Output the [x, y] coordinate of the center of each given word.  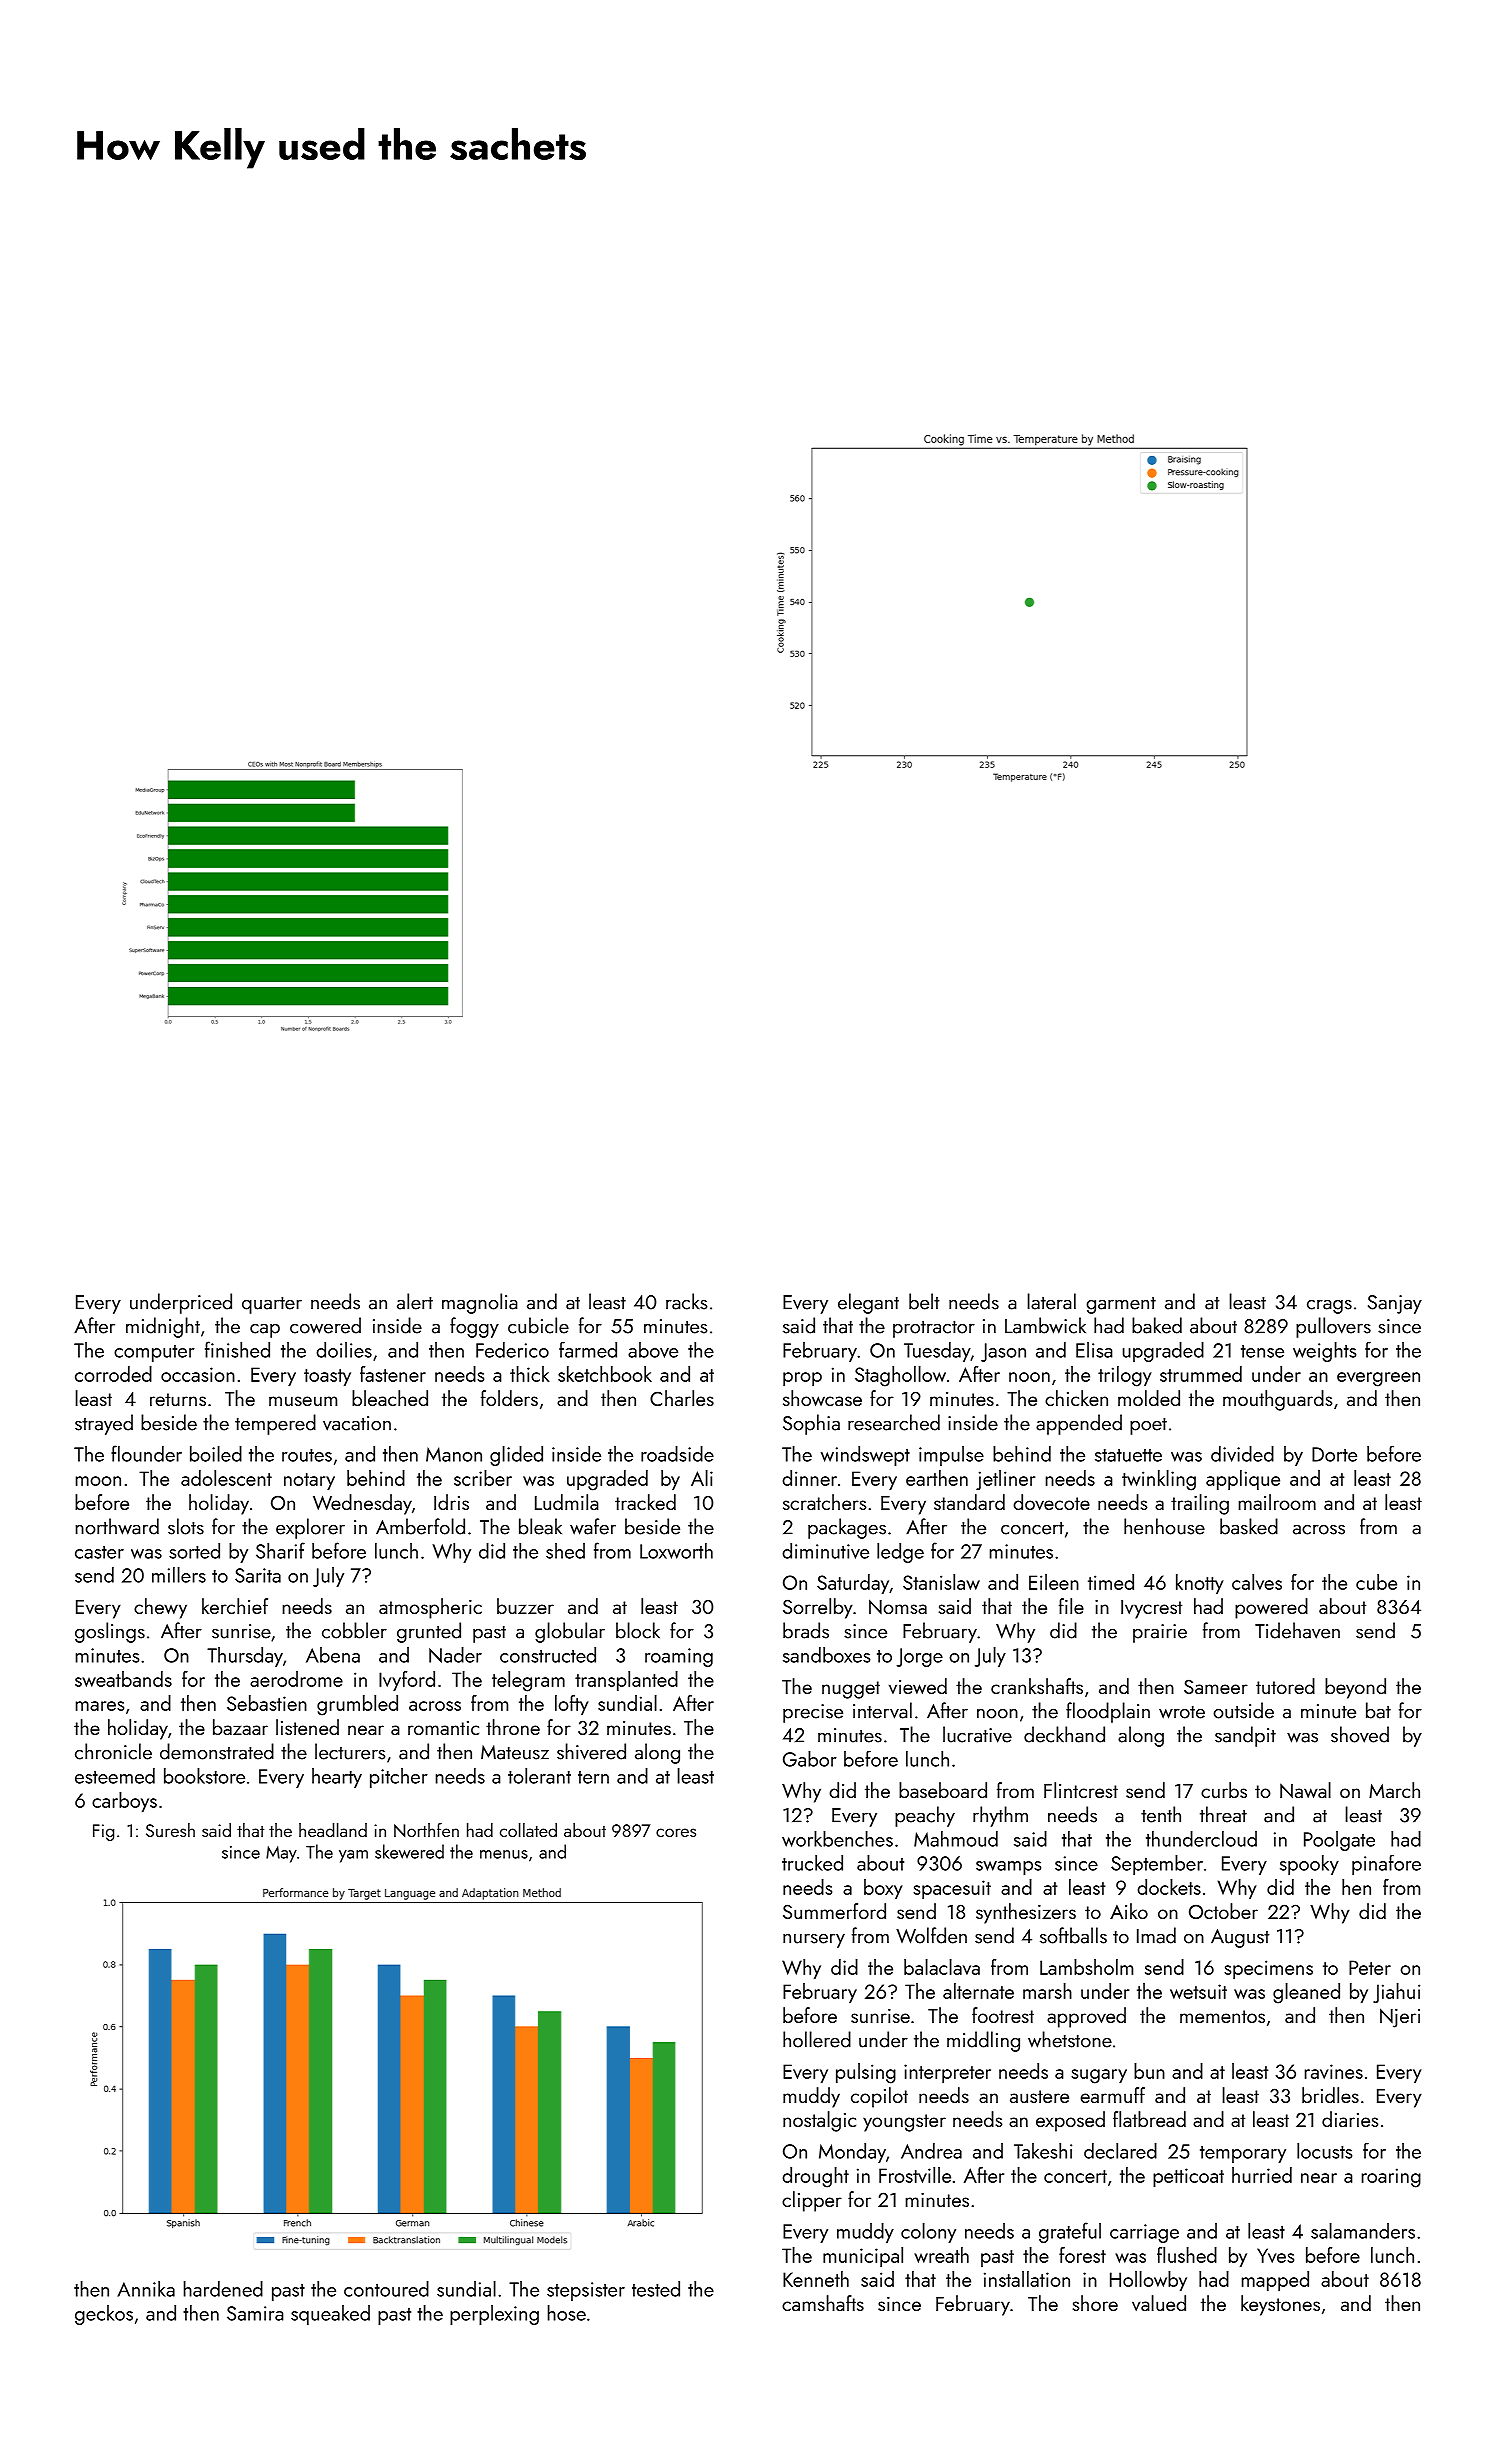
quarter [272, 1305]
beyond [1355, 1688]
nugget [851, 1690]
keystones [1280, 2305]
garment [1121, 1305]
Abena [333, 1655]
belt [924, 1301]
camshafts [823, 2303]
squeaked [330, 2315]
